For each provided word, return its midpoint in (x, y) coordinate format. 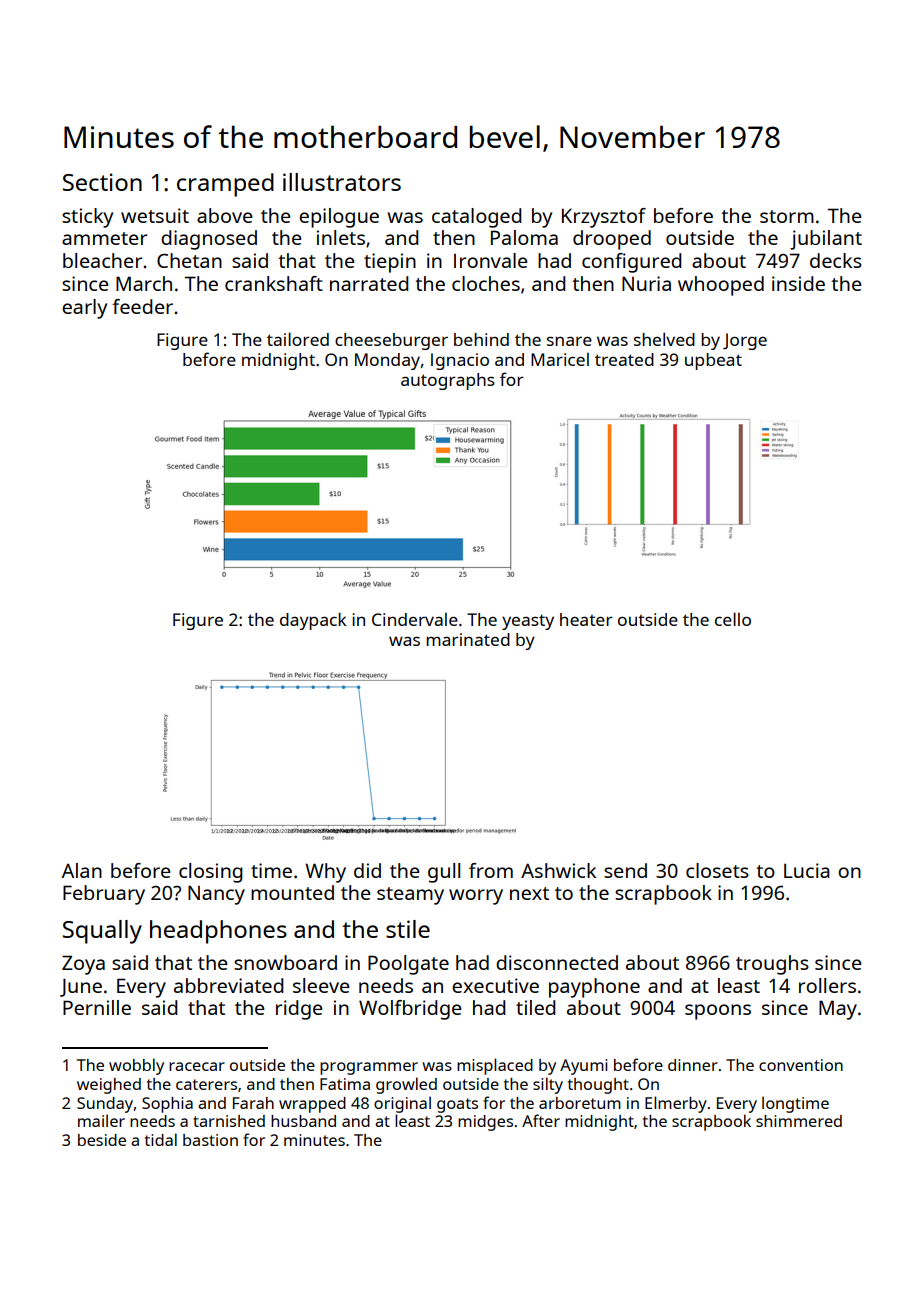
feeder (142, 306)
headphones (218, 932)
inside (798, 283)
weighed (109, 1086)
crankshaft (274, 283)
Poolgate (408, 965)
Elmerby (676, 1104)
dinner (693, 1065)
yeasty (528, 622)
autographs (448, 381)
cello (733, 619)
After (541, 1120)
